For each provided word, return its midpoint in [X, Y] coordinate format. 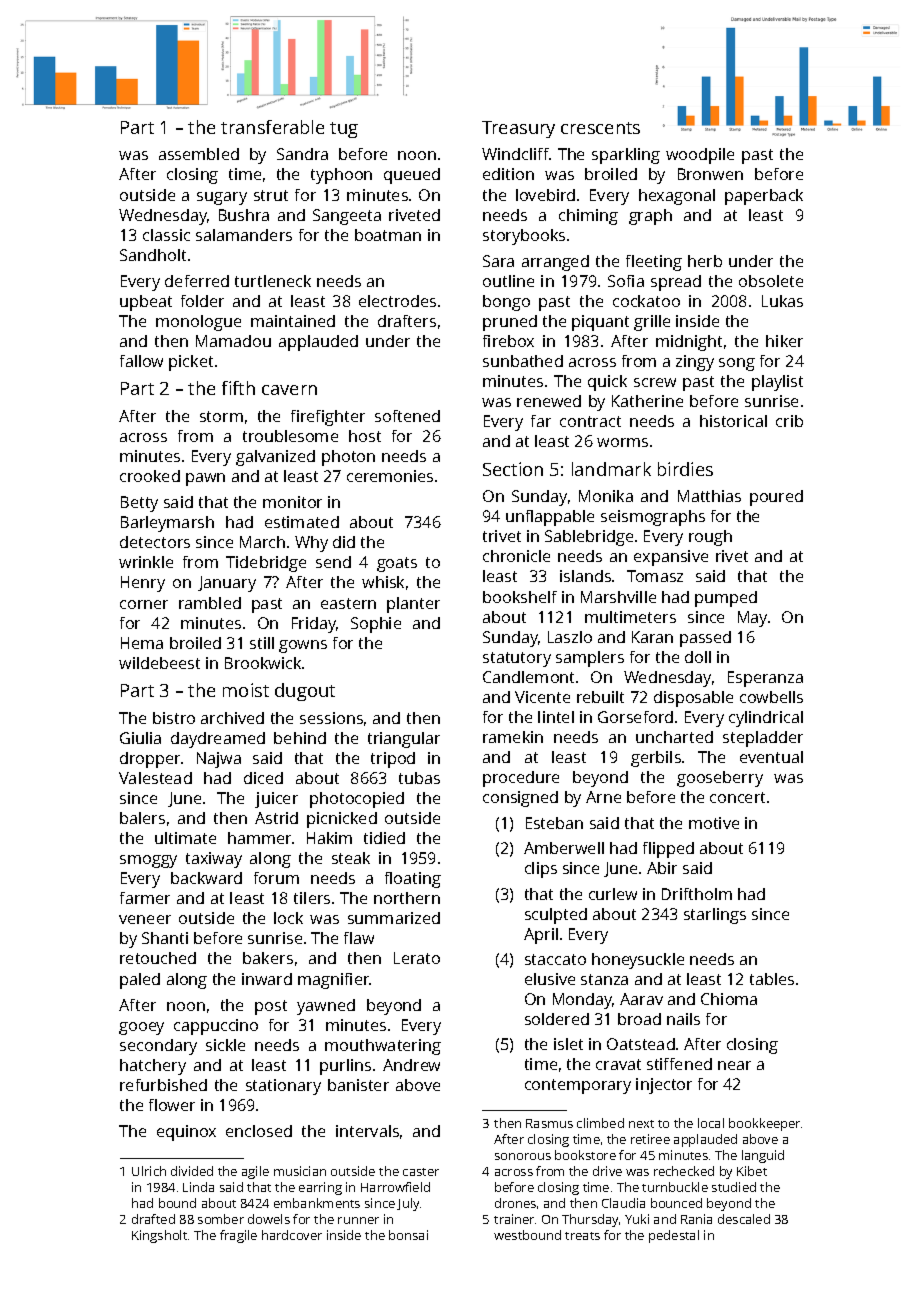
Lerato [417, 958]
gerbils [656, 759]
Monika [606, 496]
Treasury [518, 129]
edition [508, 174]
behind [300, 738]
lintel [556, 717]
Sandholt [153, 255]
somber [221, 1219]
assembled [199, 154]
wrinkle [146, 562]
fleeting [654, 263]
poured [776, 498]
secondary [158, 1047]
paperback [764, 197]
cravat [618, 1064]
